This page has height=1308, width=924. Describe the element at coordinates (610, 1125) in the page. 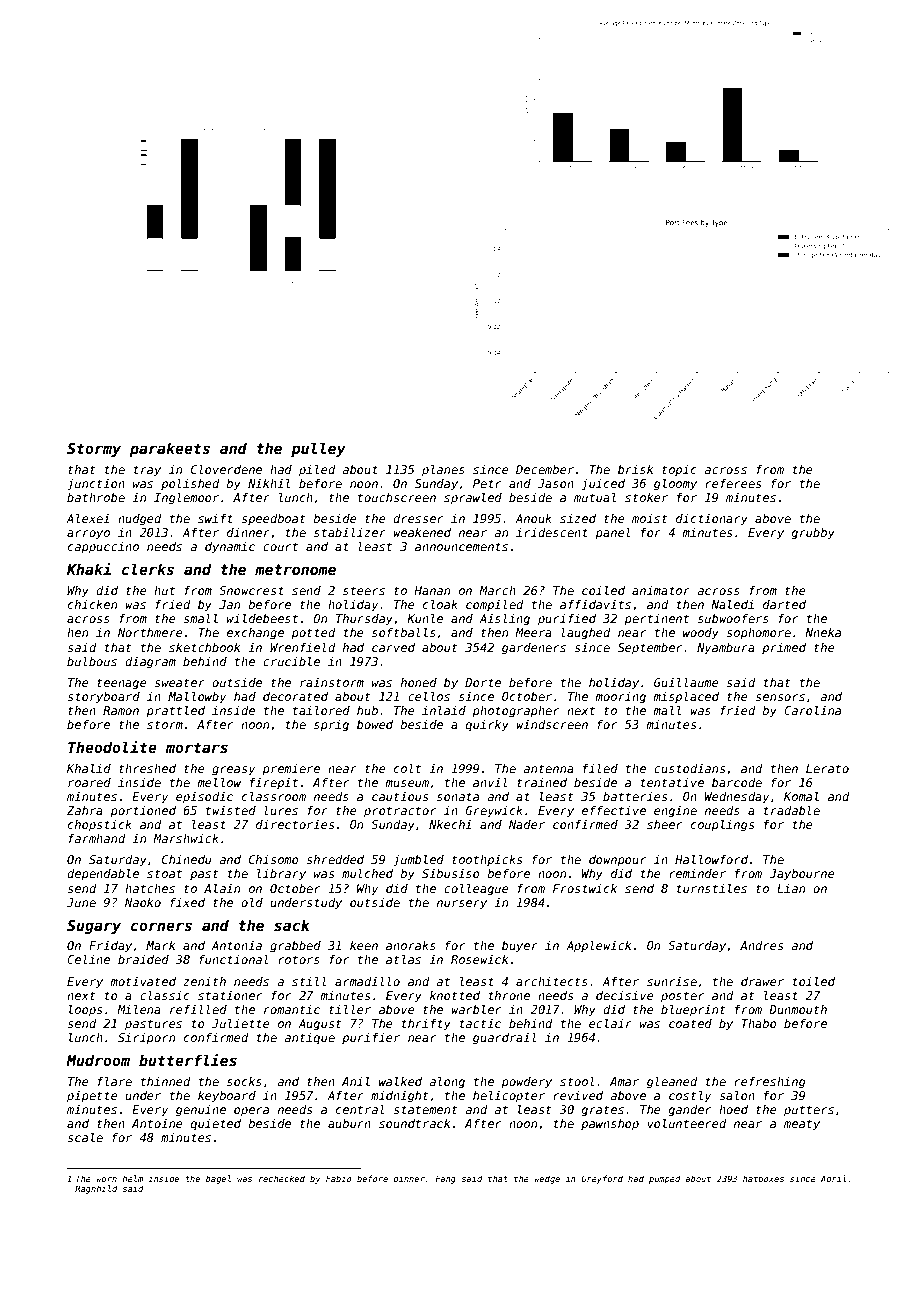

I see `pawnshop` at that location.
